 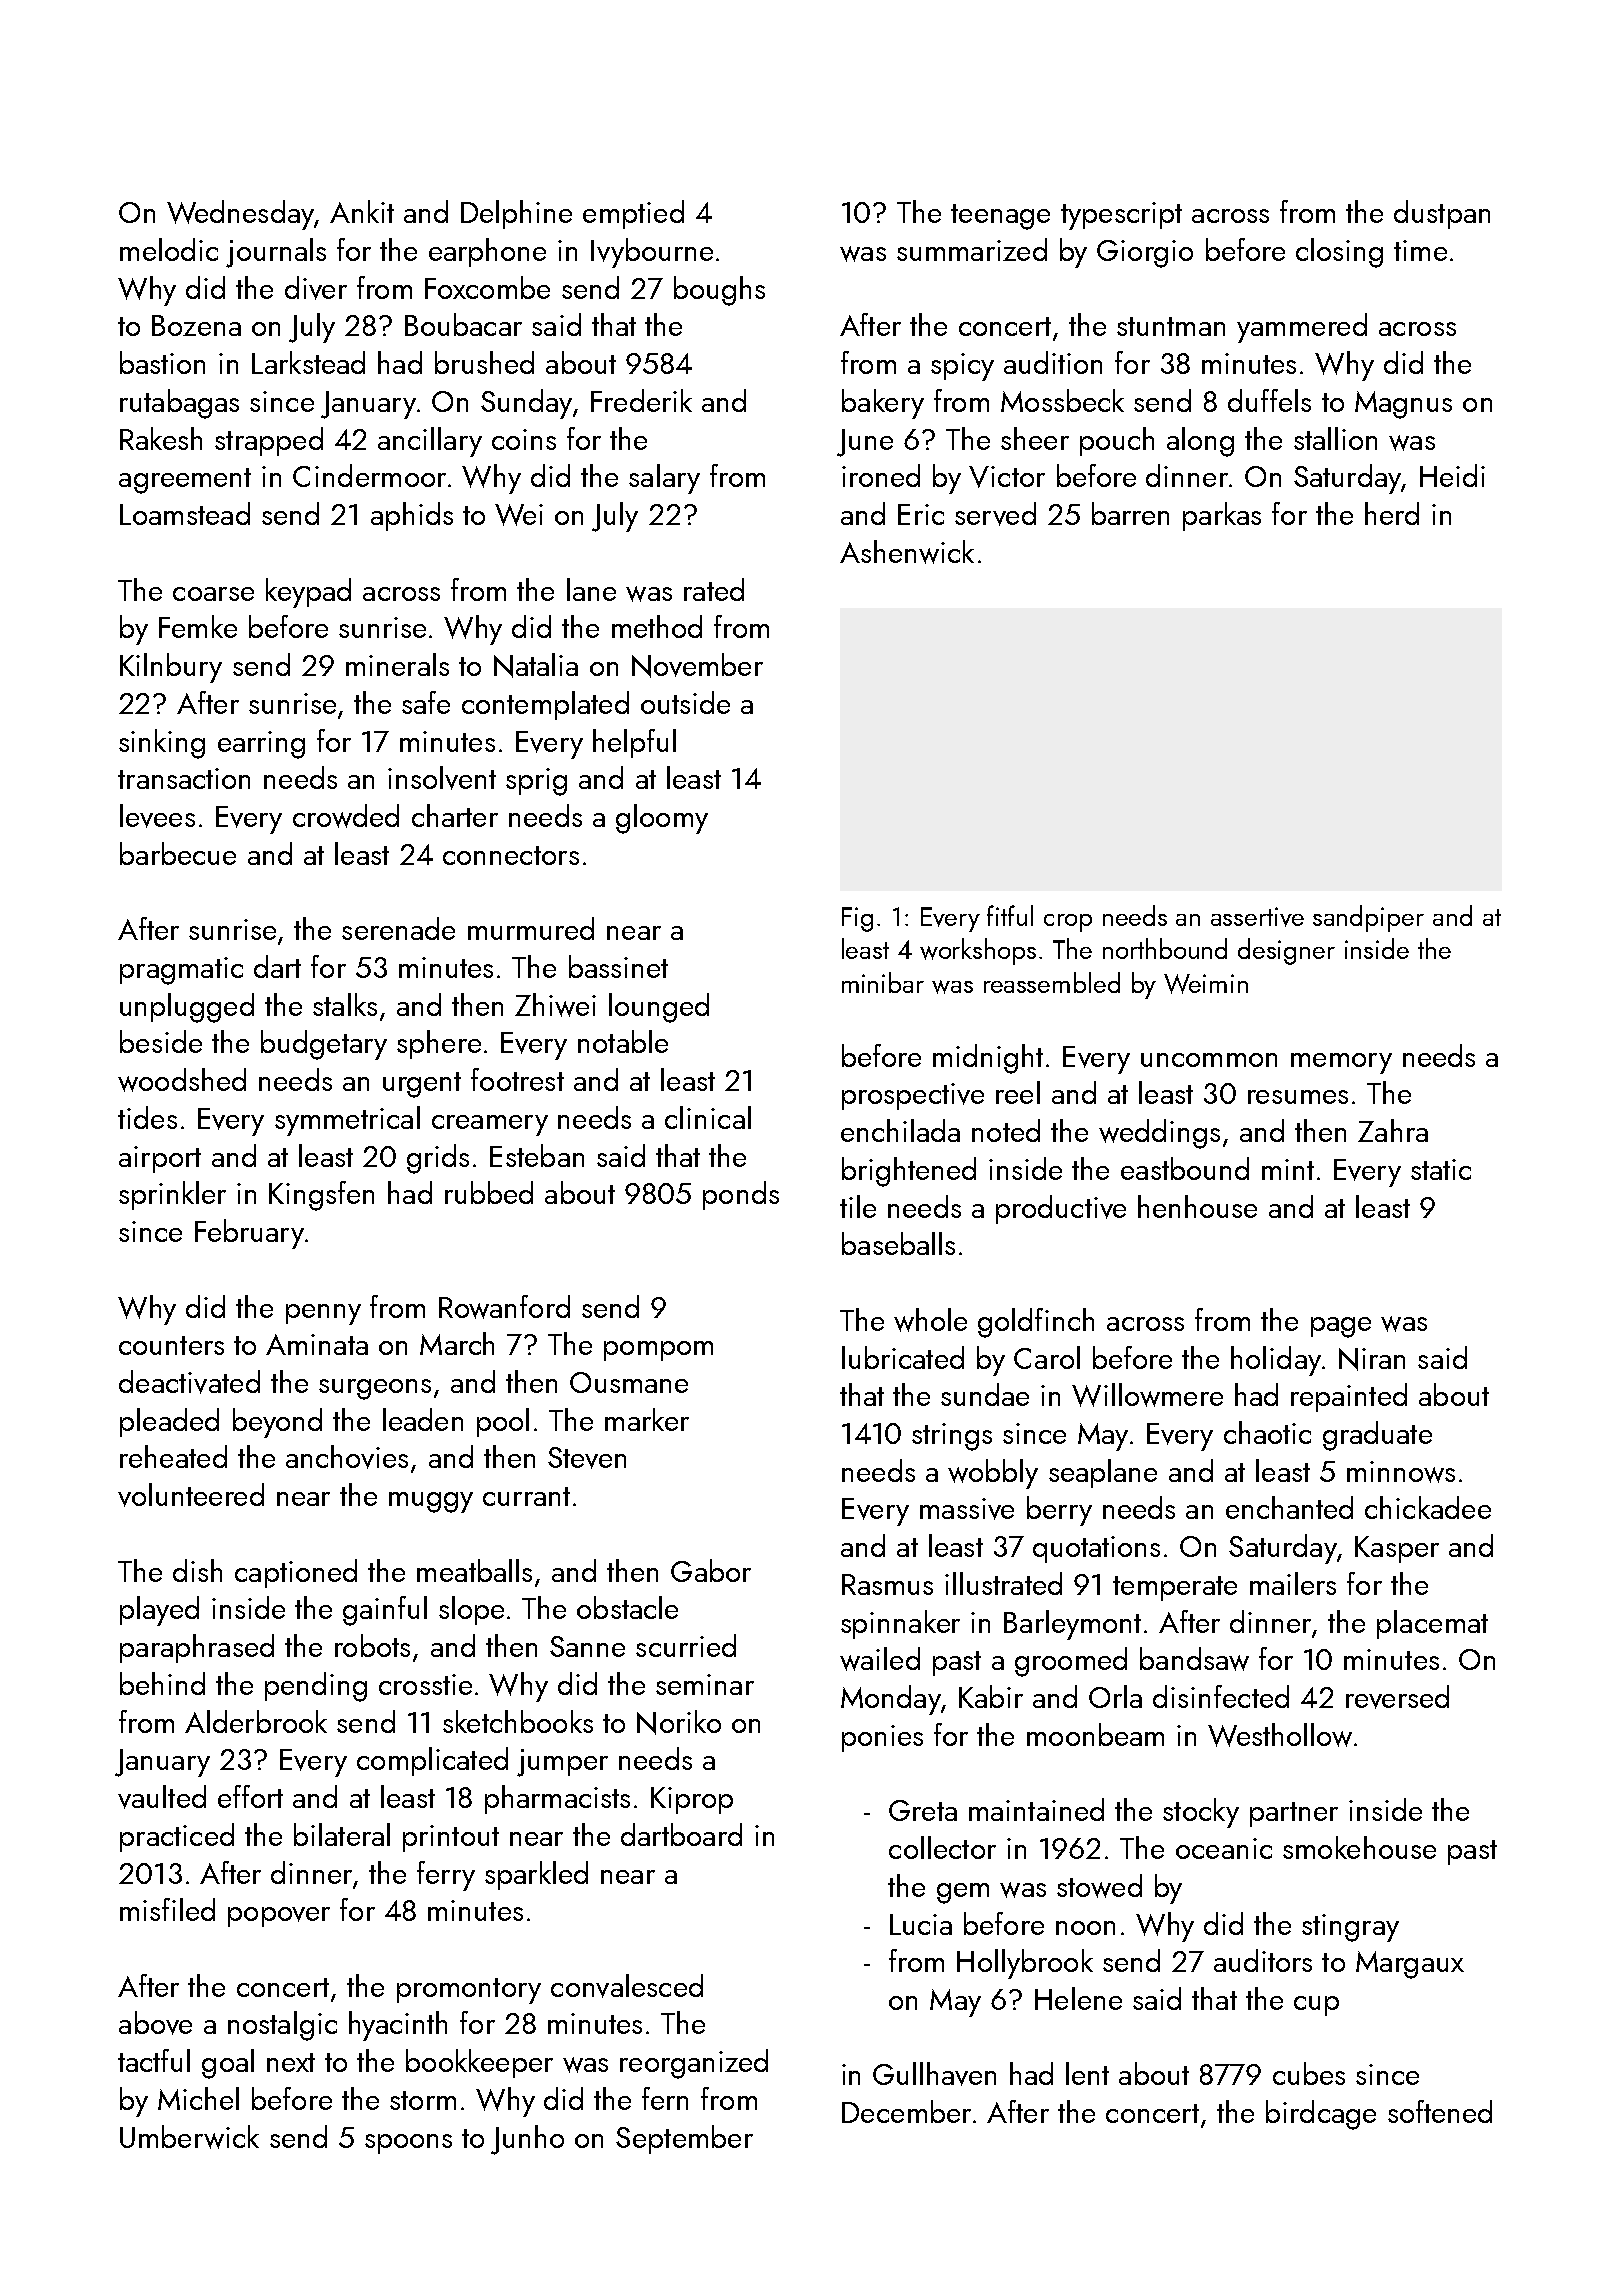 What do you see at coordinates (913, 1096) in the screenshot?
I see `prospective` at bounding box center [913, 1096].
